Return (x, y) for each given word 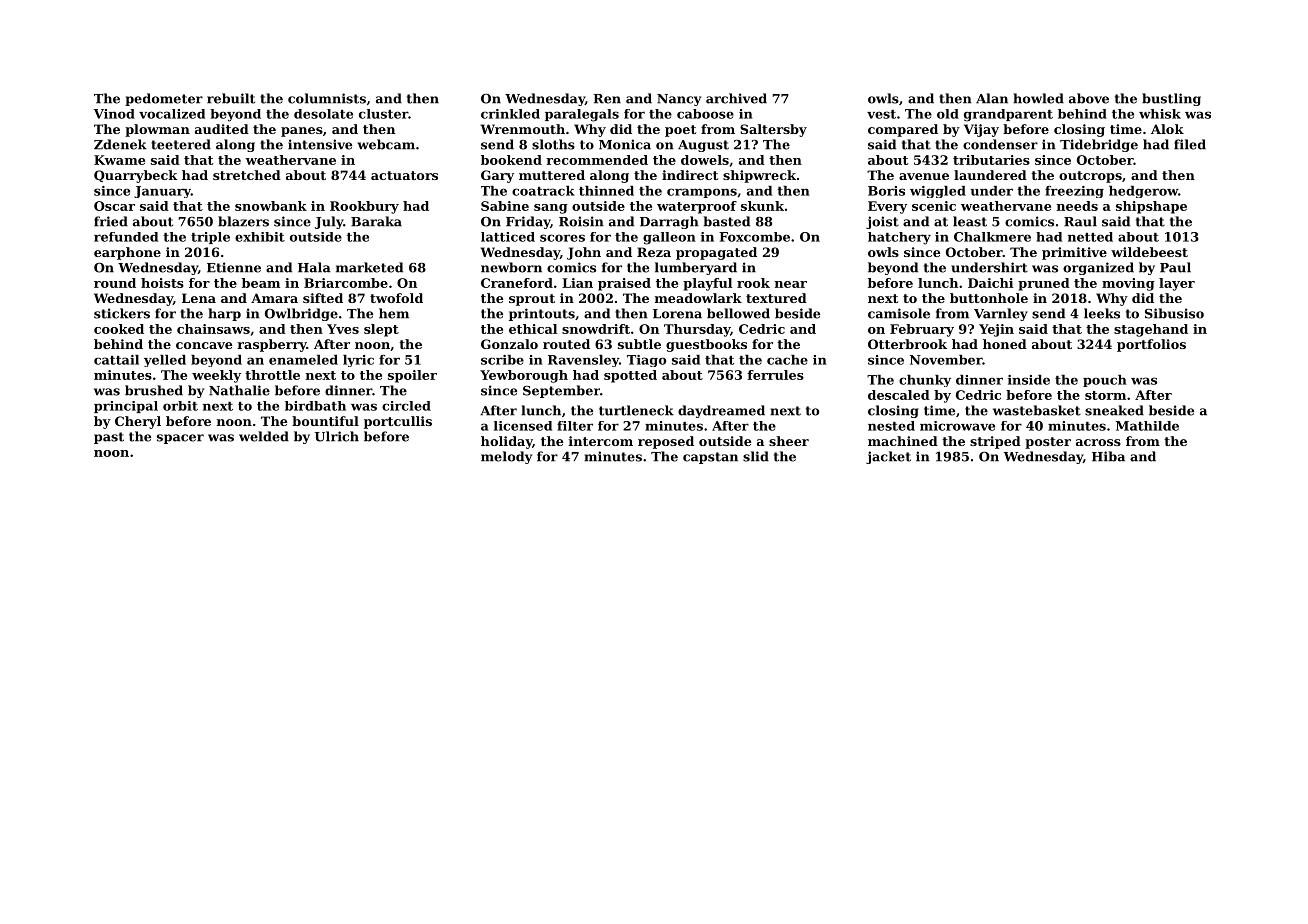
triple (210, 238)
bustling (1171, 99)
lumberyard (696, 268)
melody (506, 457)
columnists (327, 98)
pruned (1044, 284)
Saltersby (773, 130)
